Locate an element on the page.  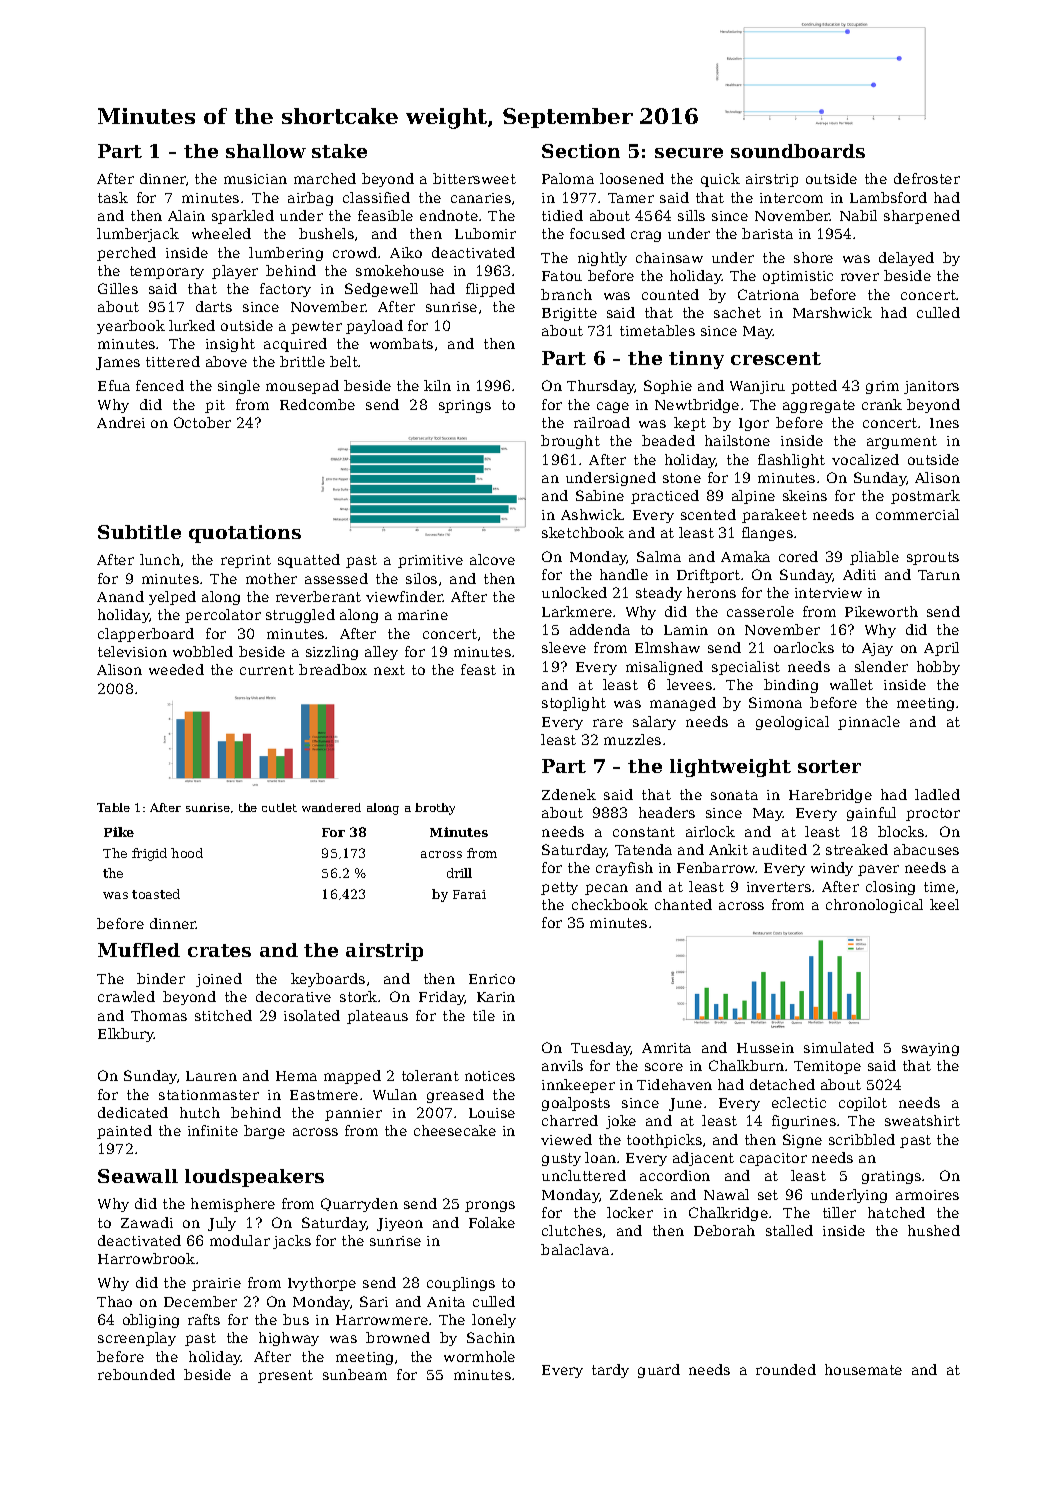
present is located at coordinates (285, 1376).
